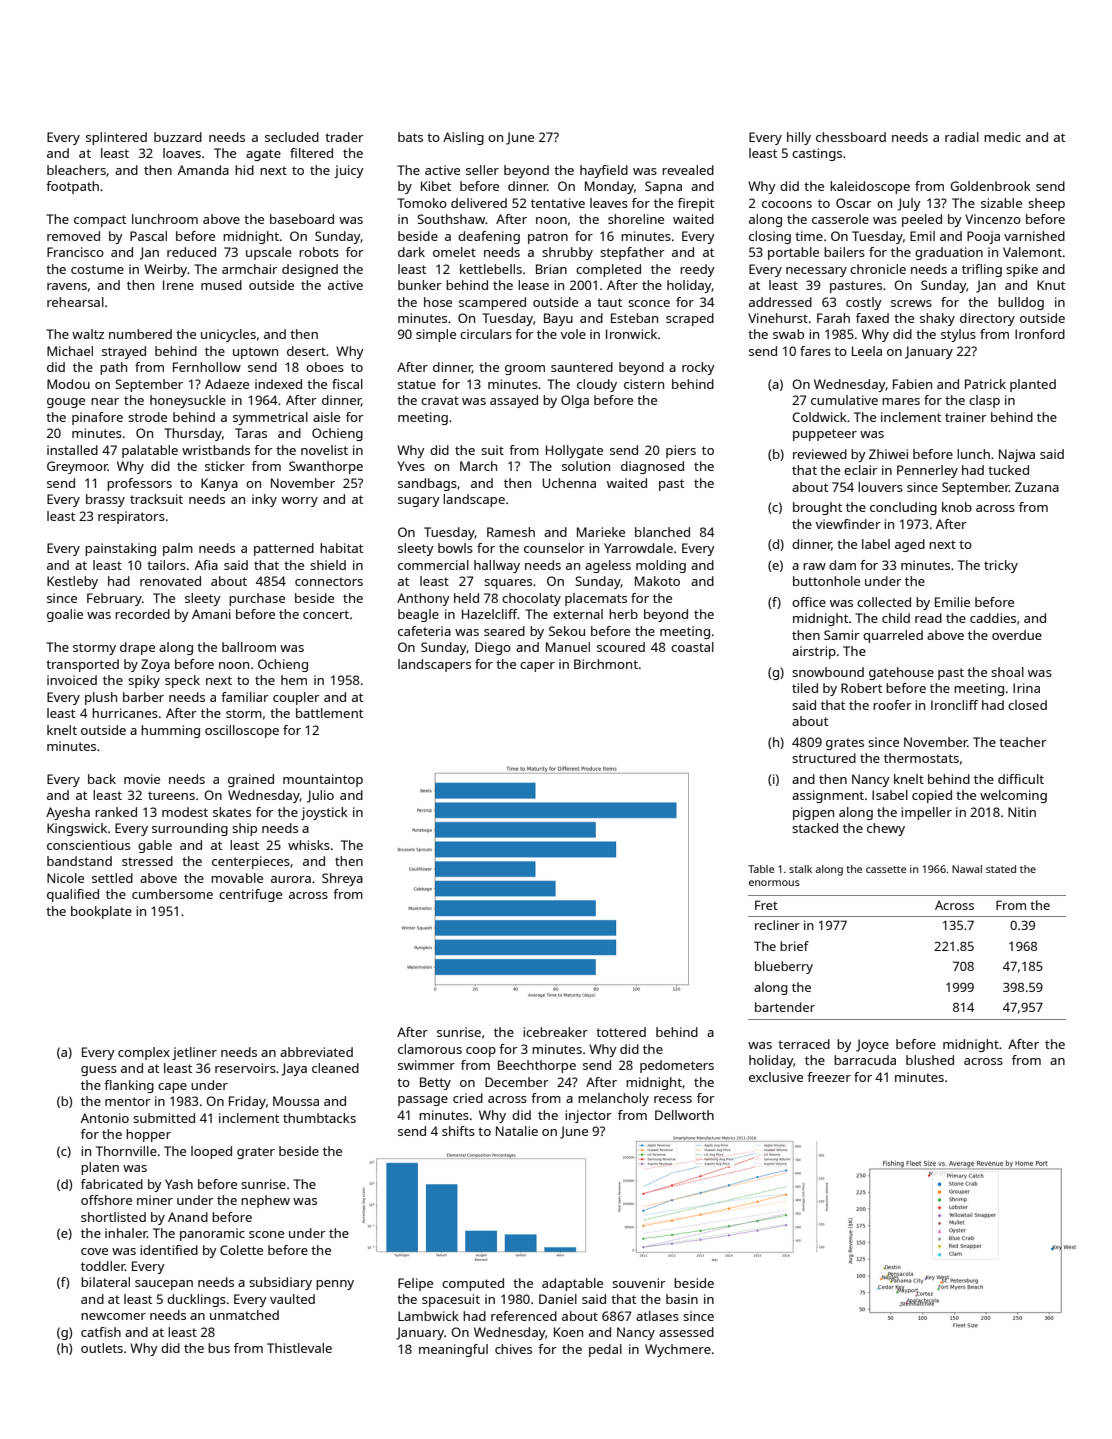  Describe the element at coordinates (341, 548) in the image. I see `habitat` at that location.
